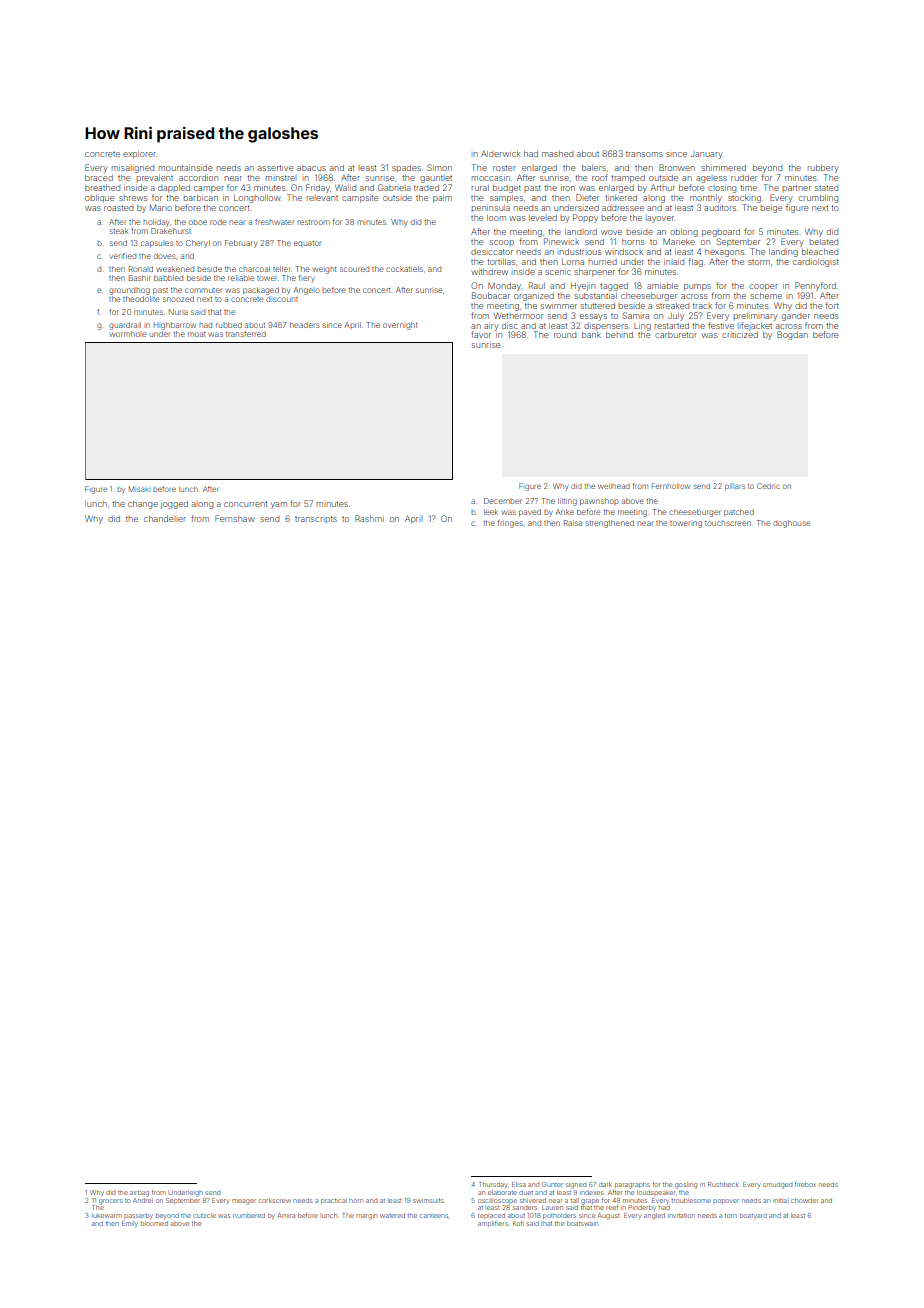 Image resolution: width=924 pixels, height=1308 pixels. What do you see at coordinates (501, 154) in the document?
I see `Alderwick` at bounding box center [501, 154].
